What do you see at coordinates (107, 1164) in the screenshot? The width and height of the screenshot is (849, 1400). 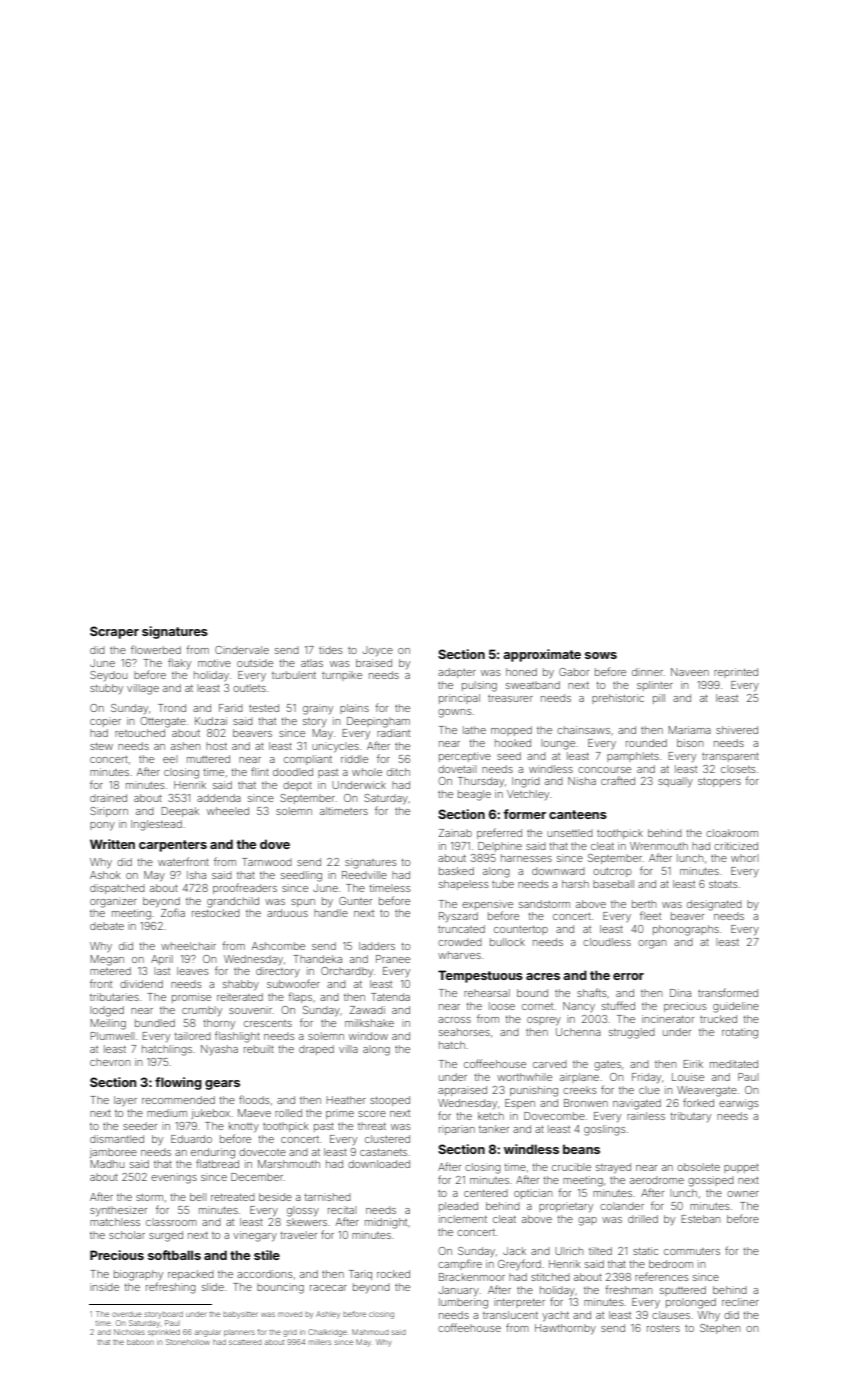 I see `Madhu` at bounding box center [107, 1164].
